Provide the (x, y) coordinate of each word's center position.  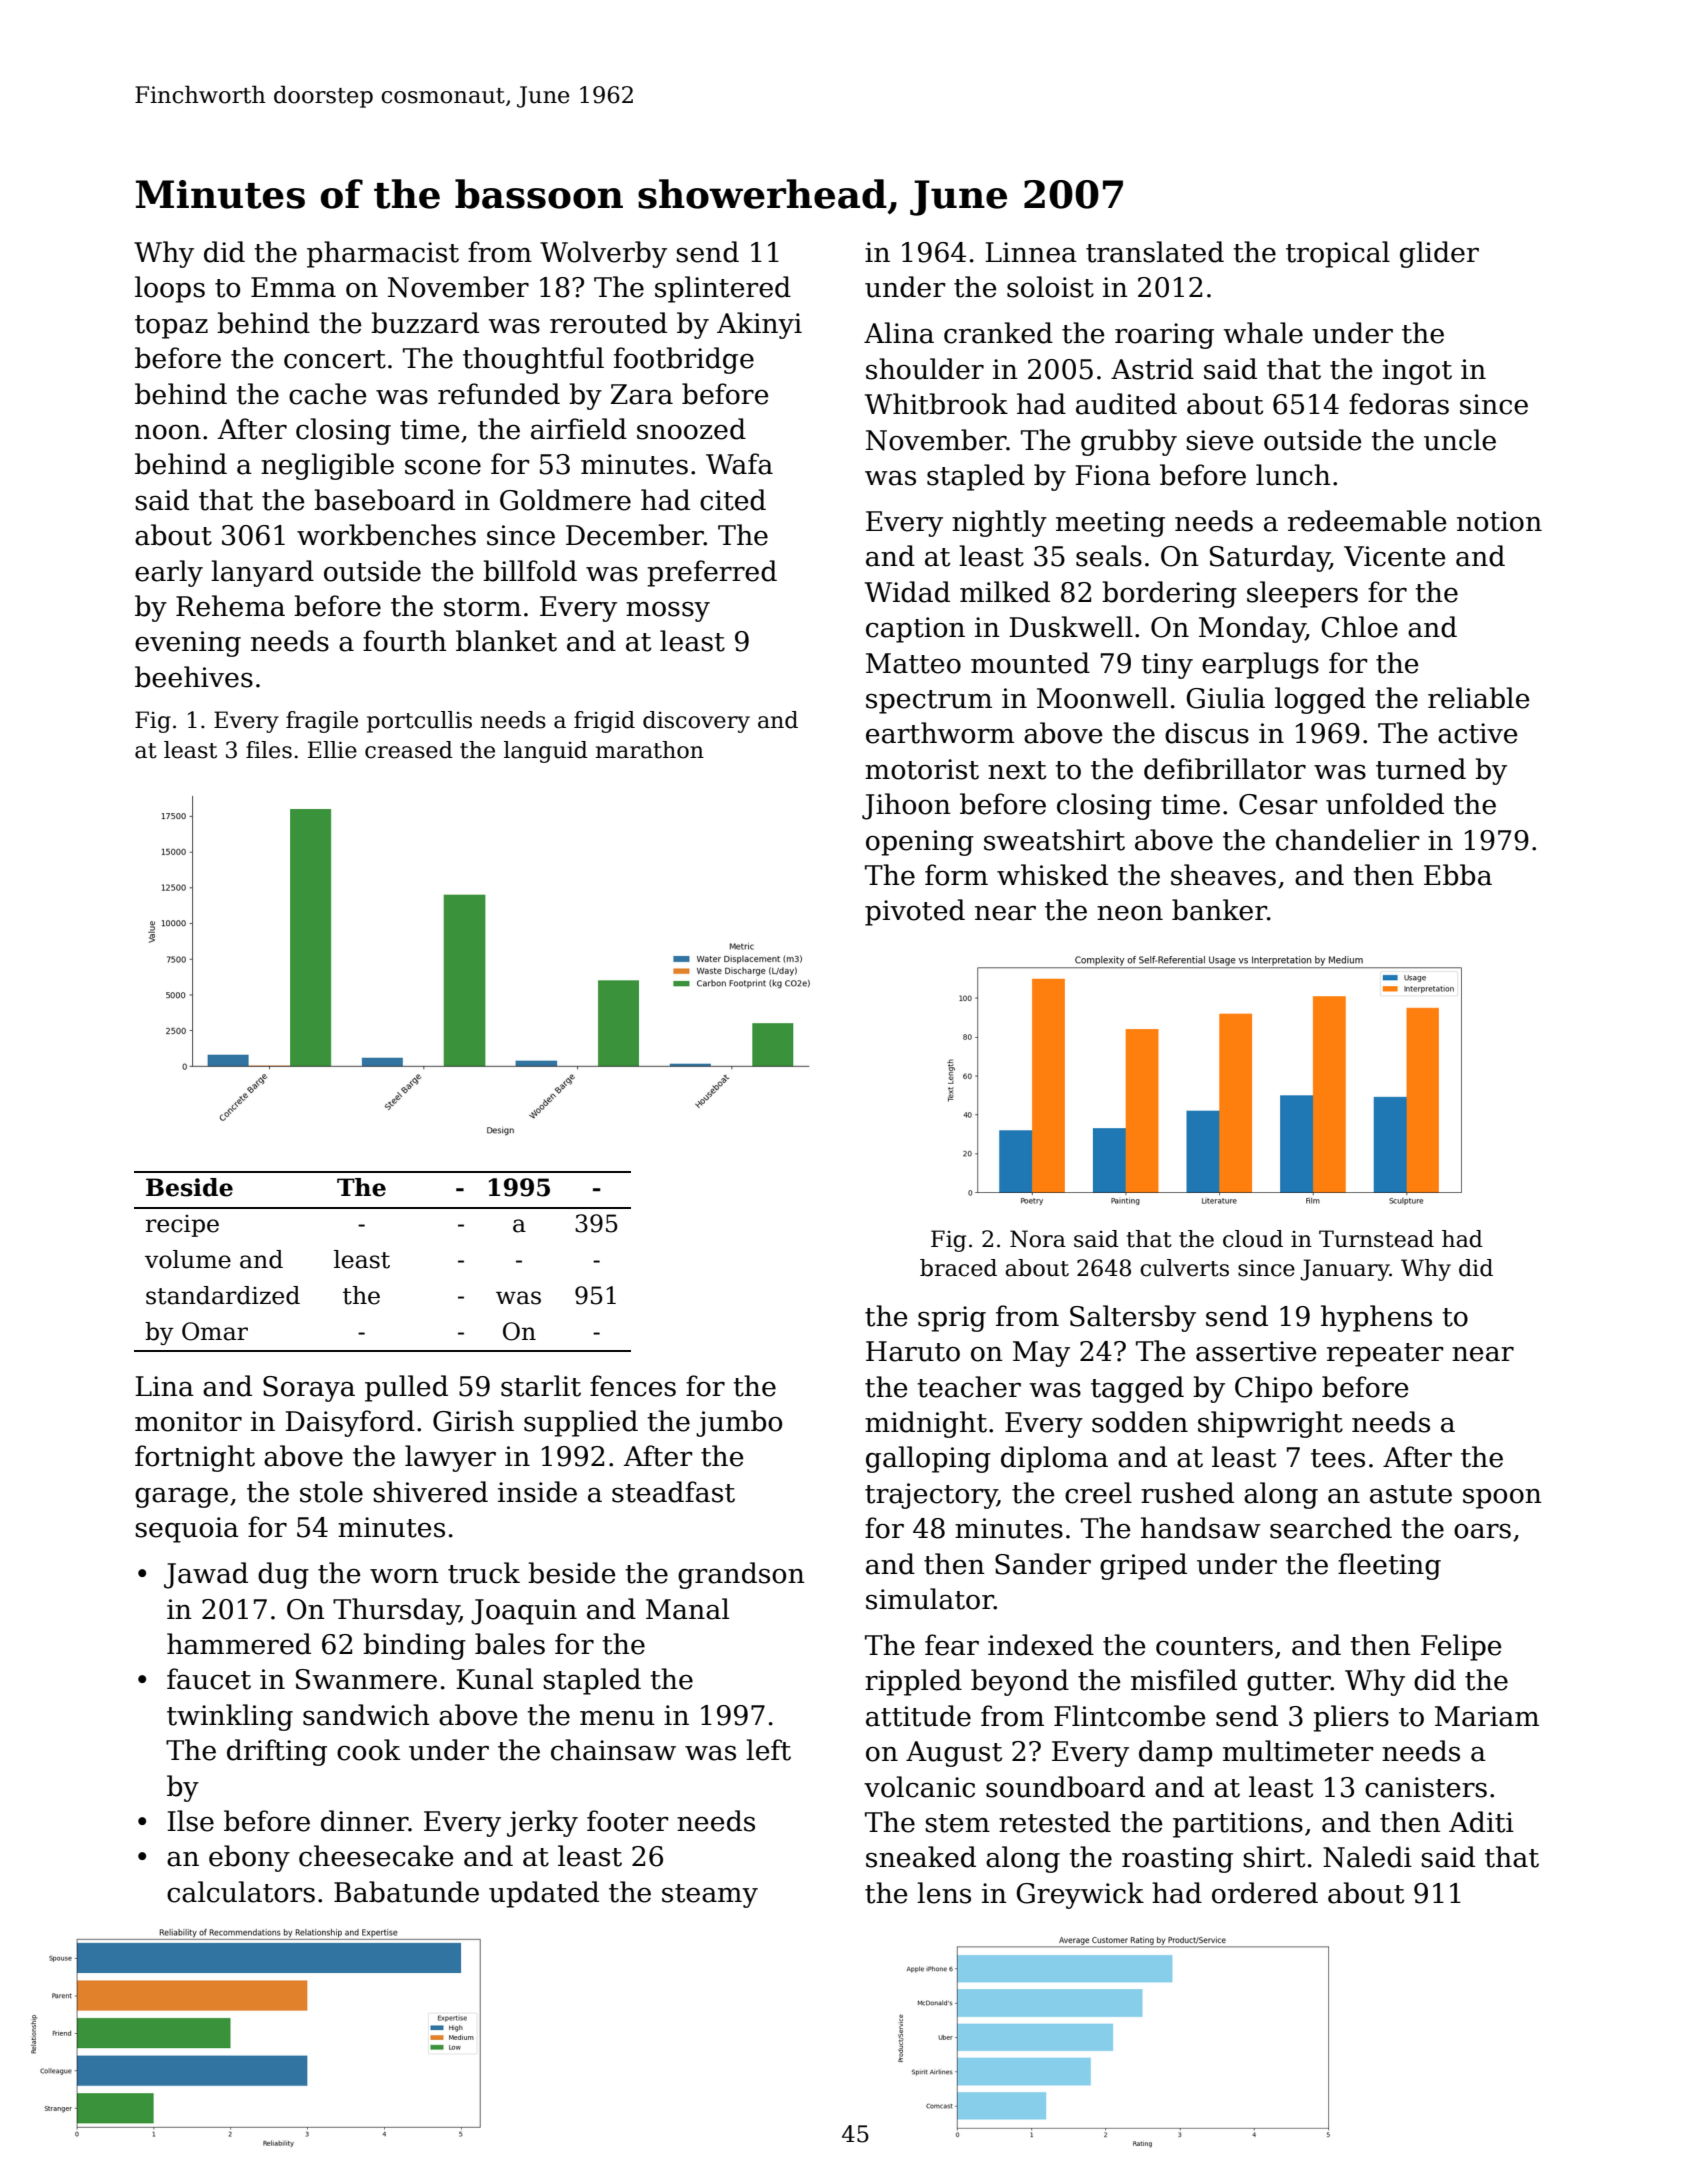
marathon (650, 750)
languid (546, 752)
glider (1439, 254)
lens (944, 1893)
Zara (642, 394)
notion (1499, 521)
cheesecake (376, 1856)
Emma (293, 287)
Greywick (1080, 1895)
